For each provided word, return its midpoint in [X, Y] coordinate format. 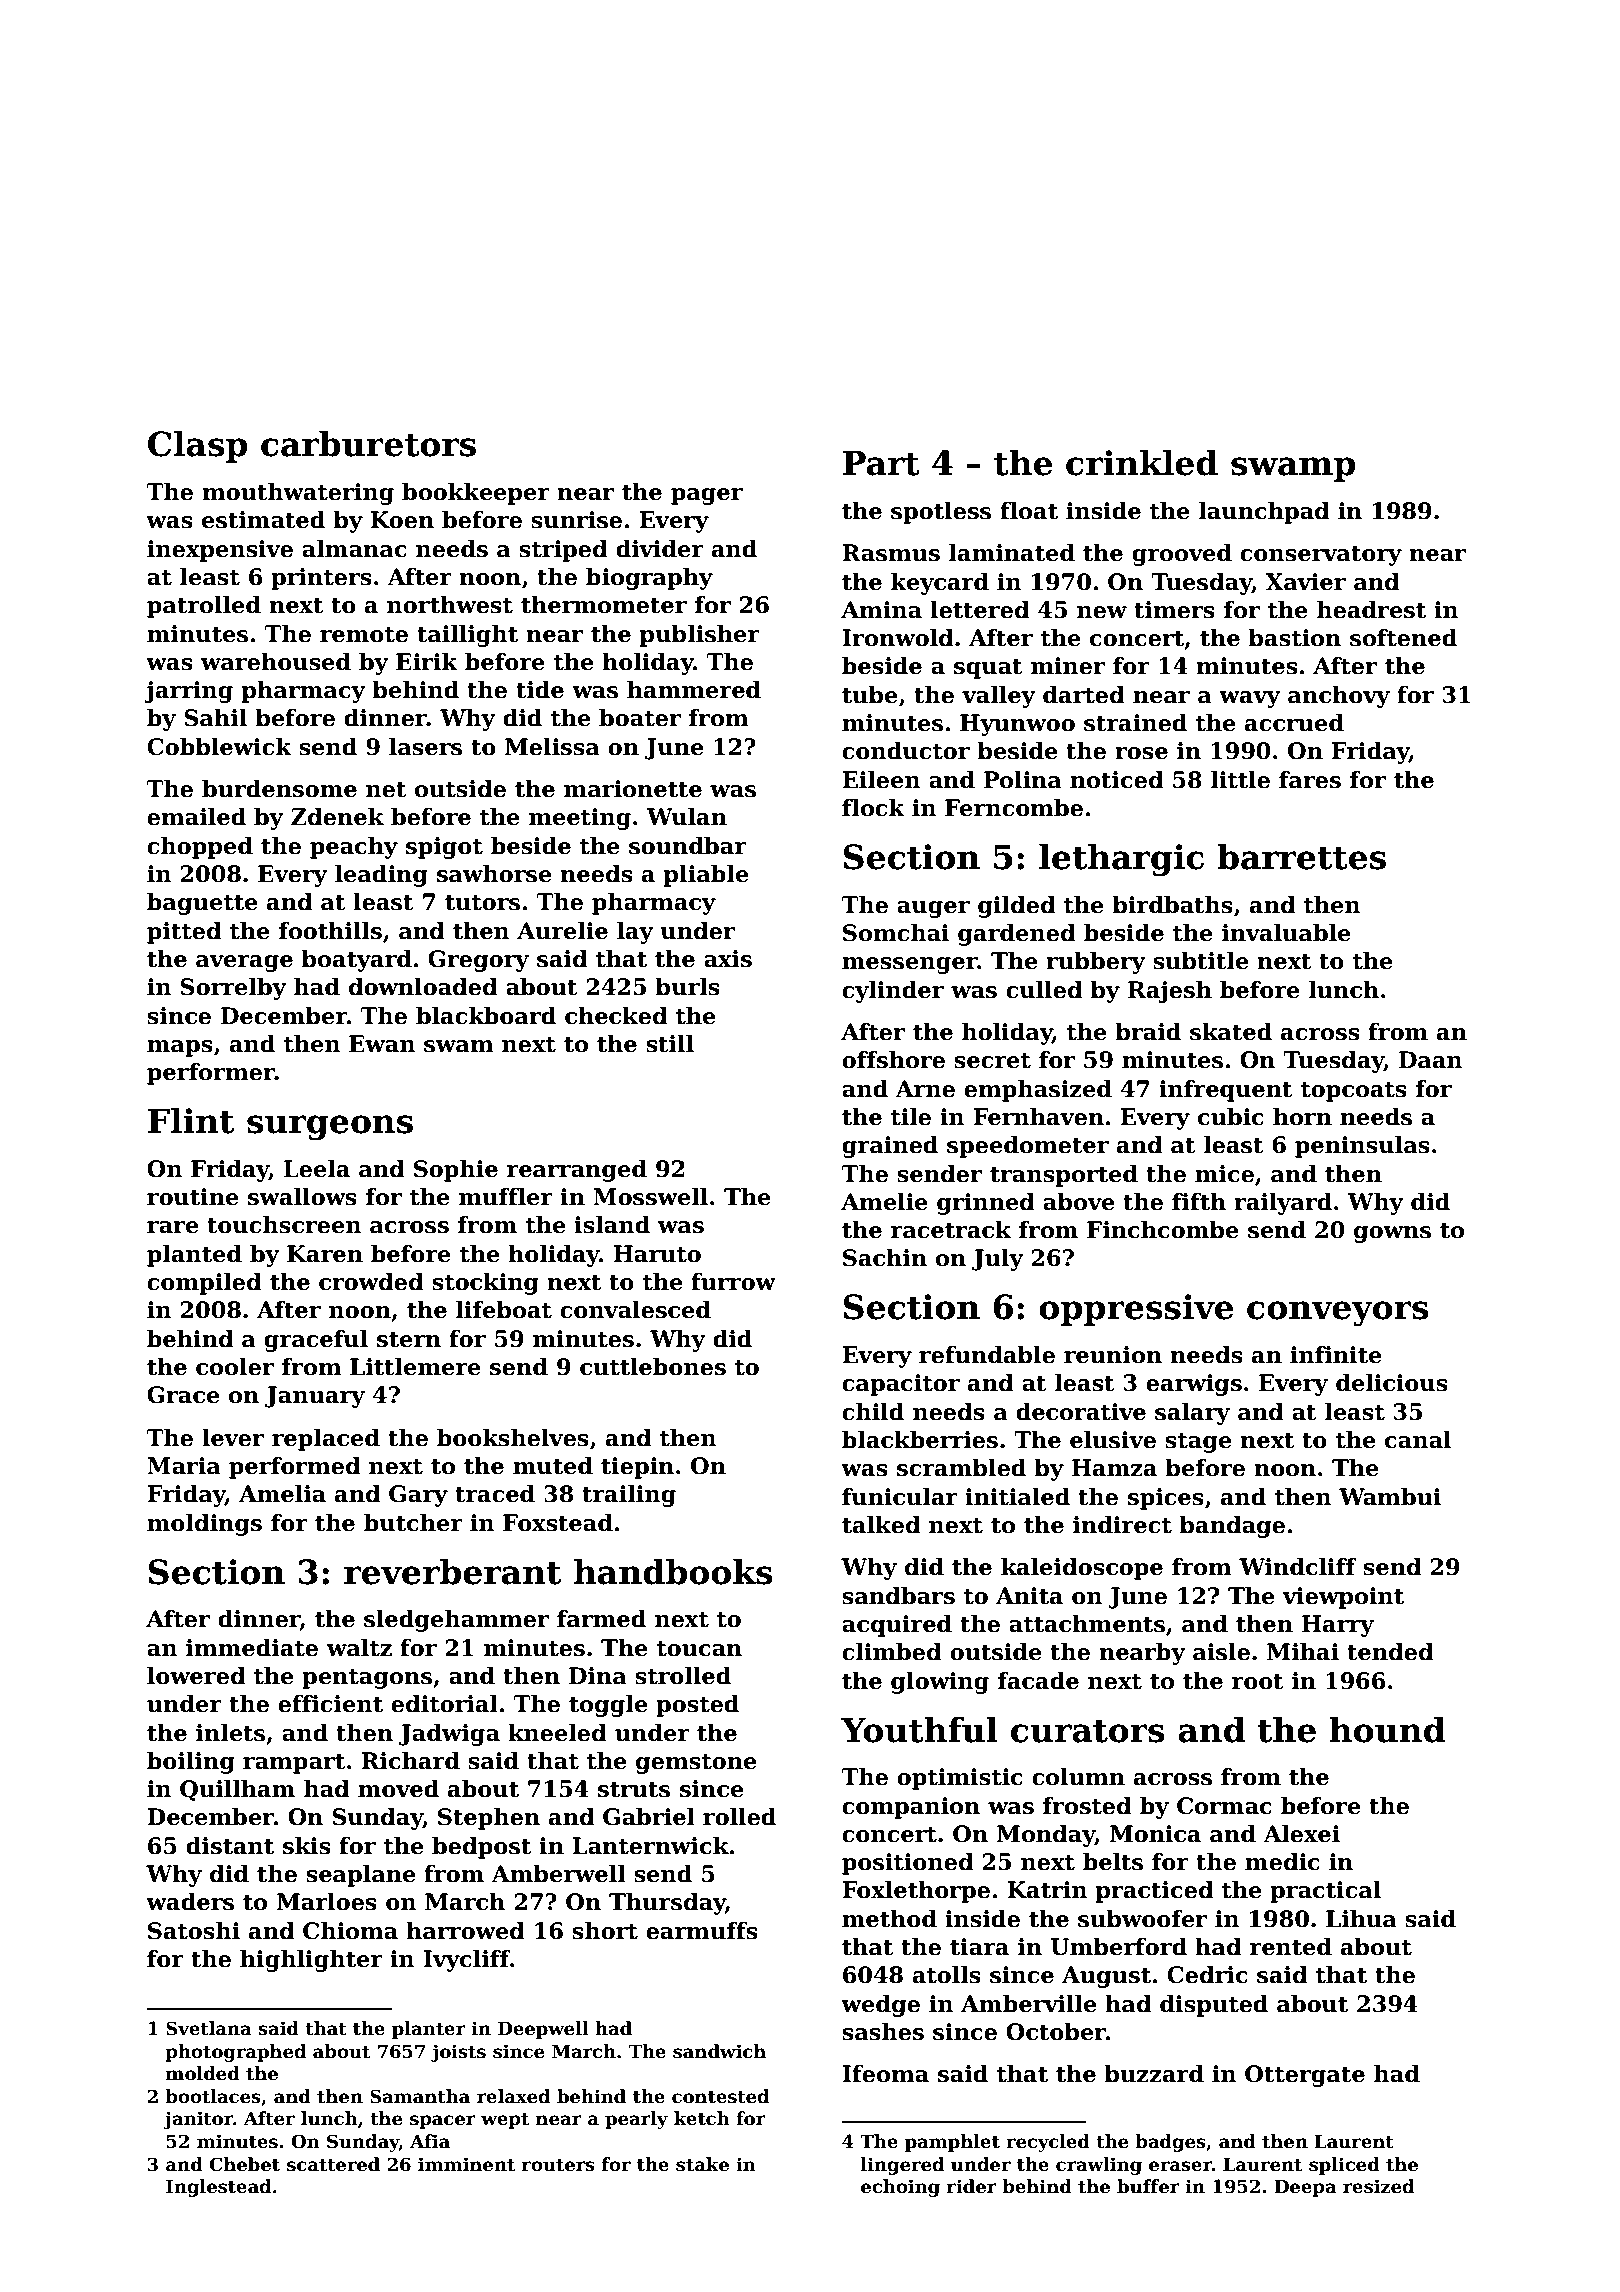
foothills [330, 931]
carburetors [368, 443]
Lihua [1361, 1919]
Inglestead [218, 2188]
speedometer [1028, 1147]
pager [707, 496]
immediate [252, 1648]
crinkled [1142, 462]
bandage [1232, 1527]
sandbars [898, 1596]
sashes [883, 2032]
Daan [1430, 1060]
